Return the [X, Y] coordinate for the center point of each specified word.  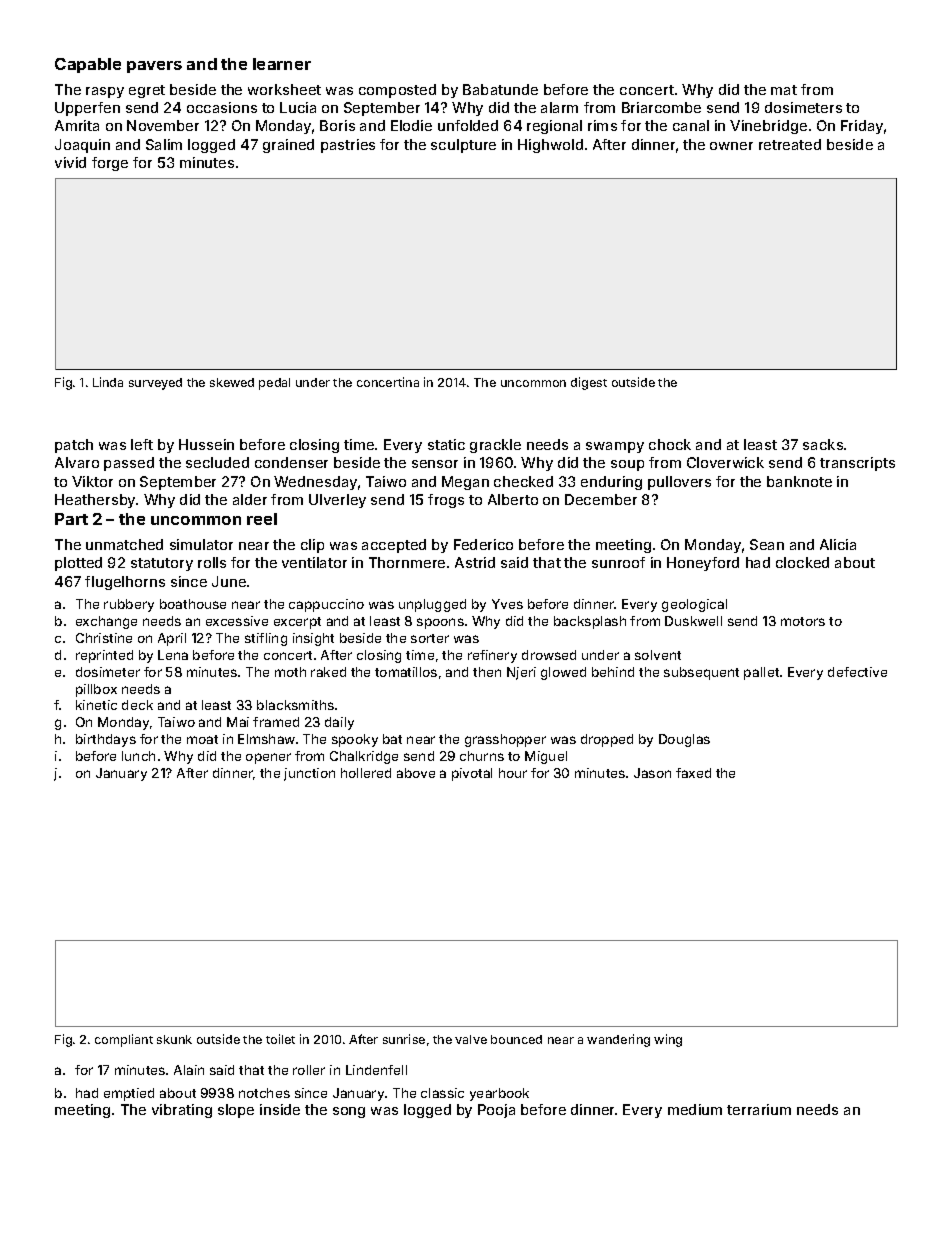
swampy [615, 447]
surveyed [155, 384]
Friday [862, 127]
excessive [237, 621]
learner [282, 64]
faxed [693, 773]
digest [589, 383]
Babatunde [500, 89]
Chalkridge [364, 757]
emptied [129, 1094]
